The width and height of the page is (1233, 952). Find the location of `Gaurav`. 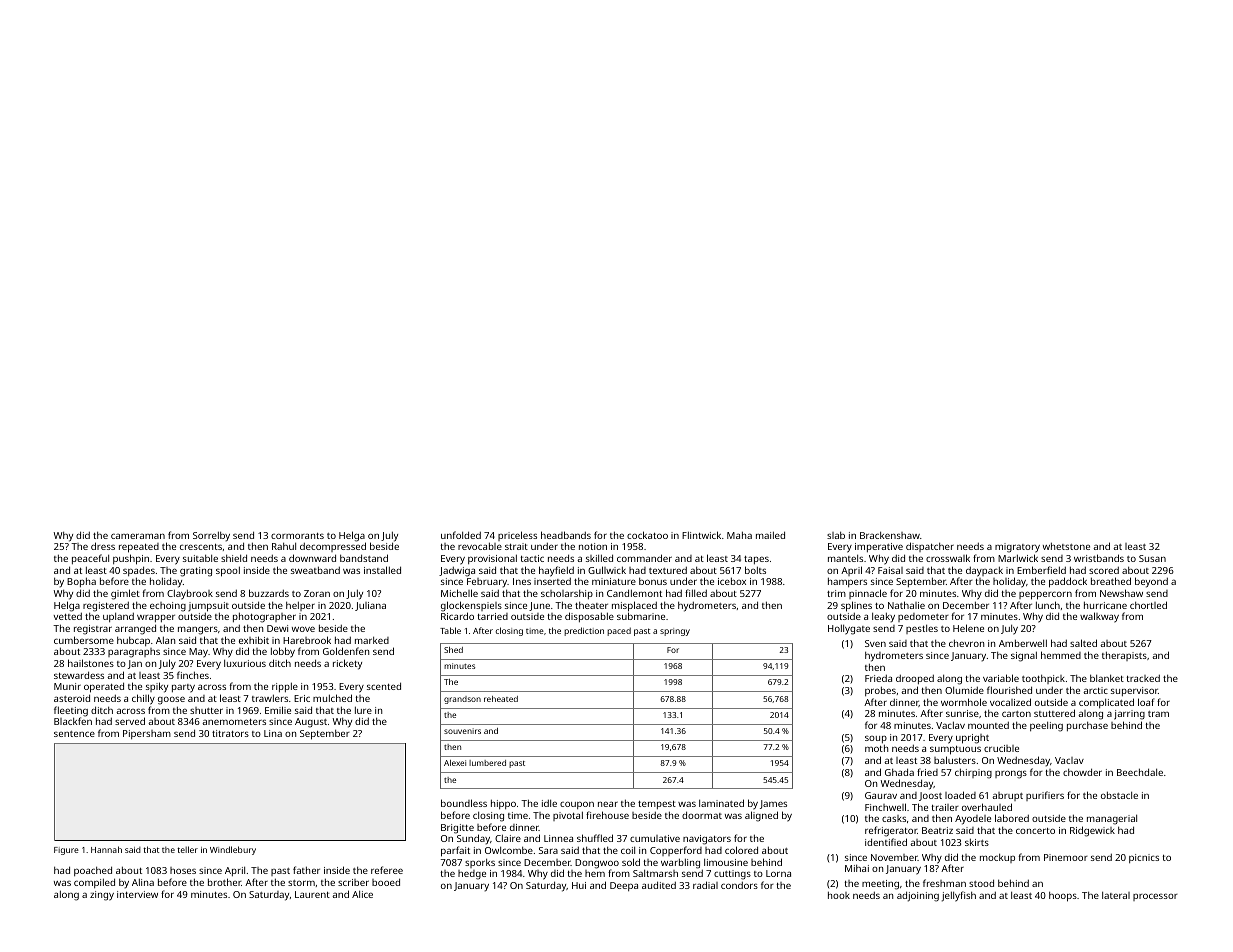

Gaurav is located at coordinates (881, 795).
